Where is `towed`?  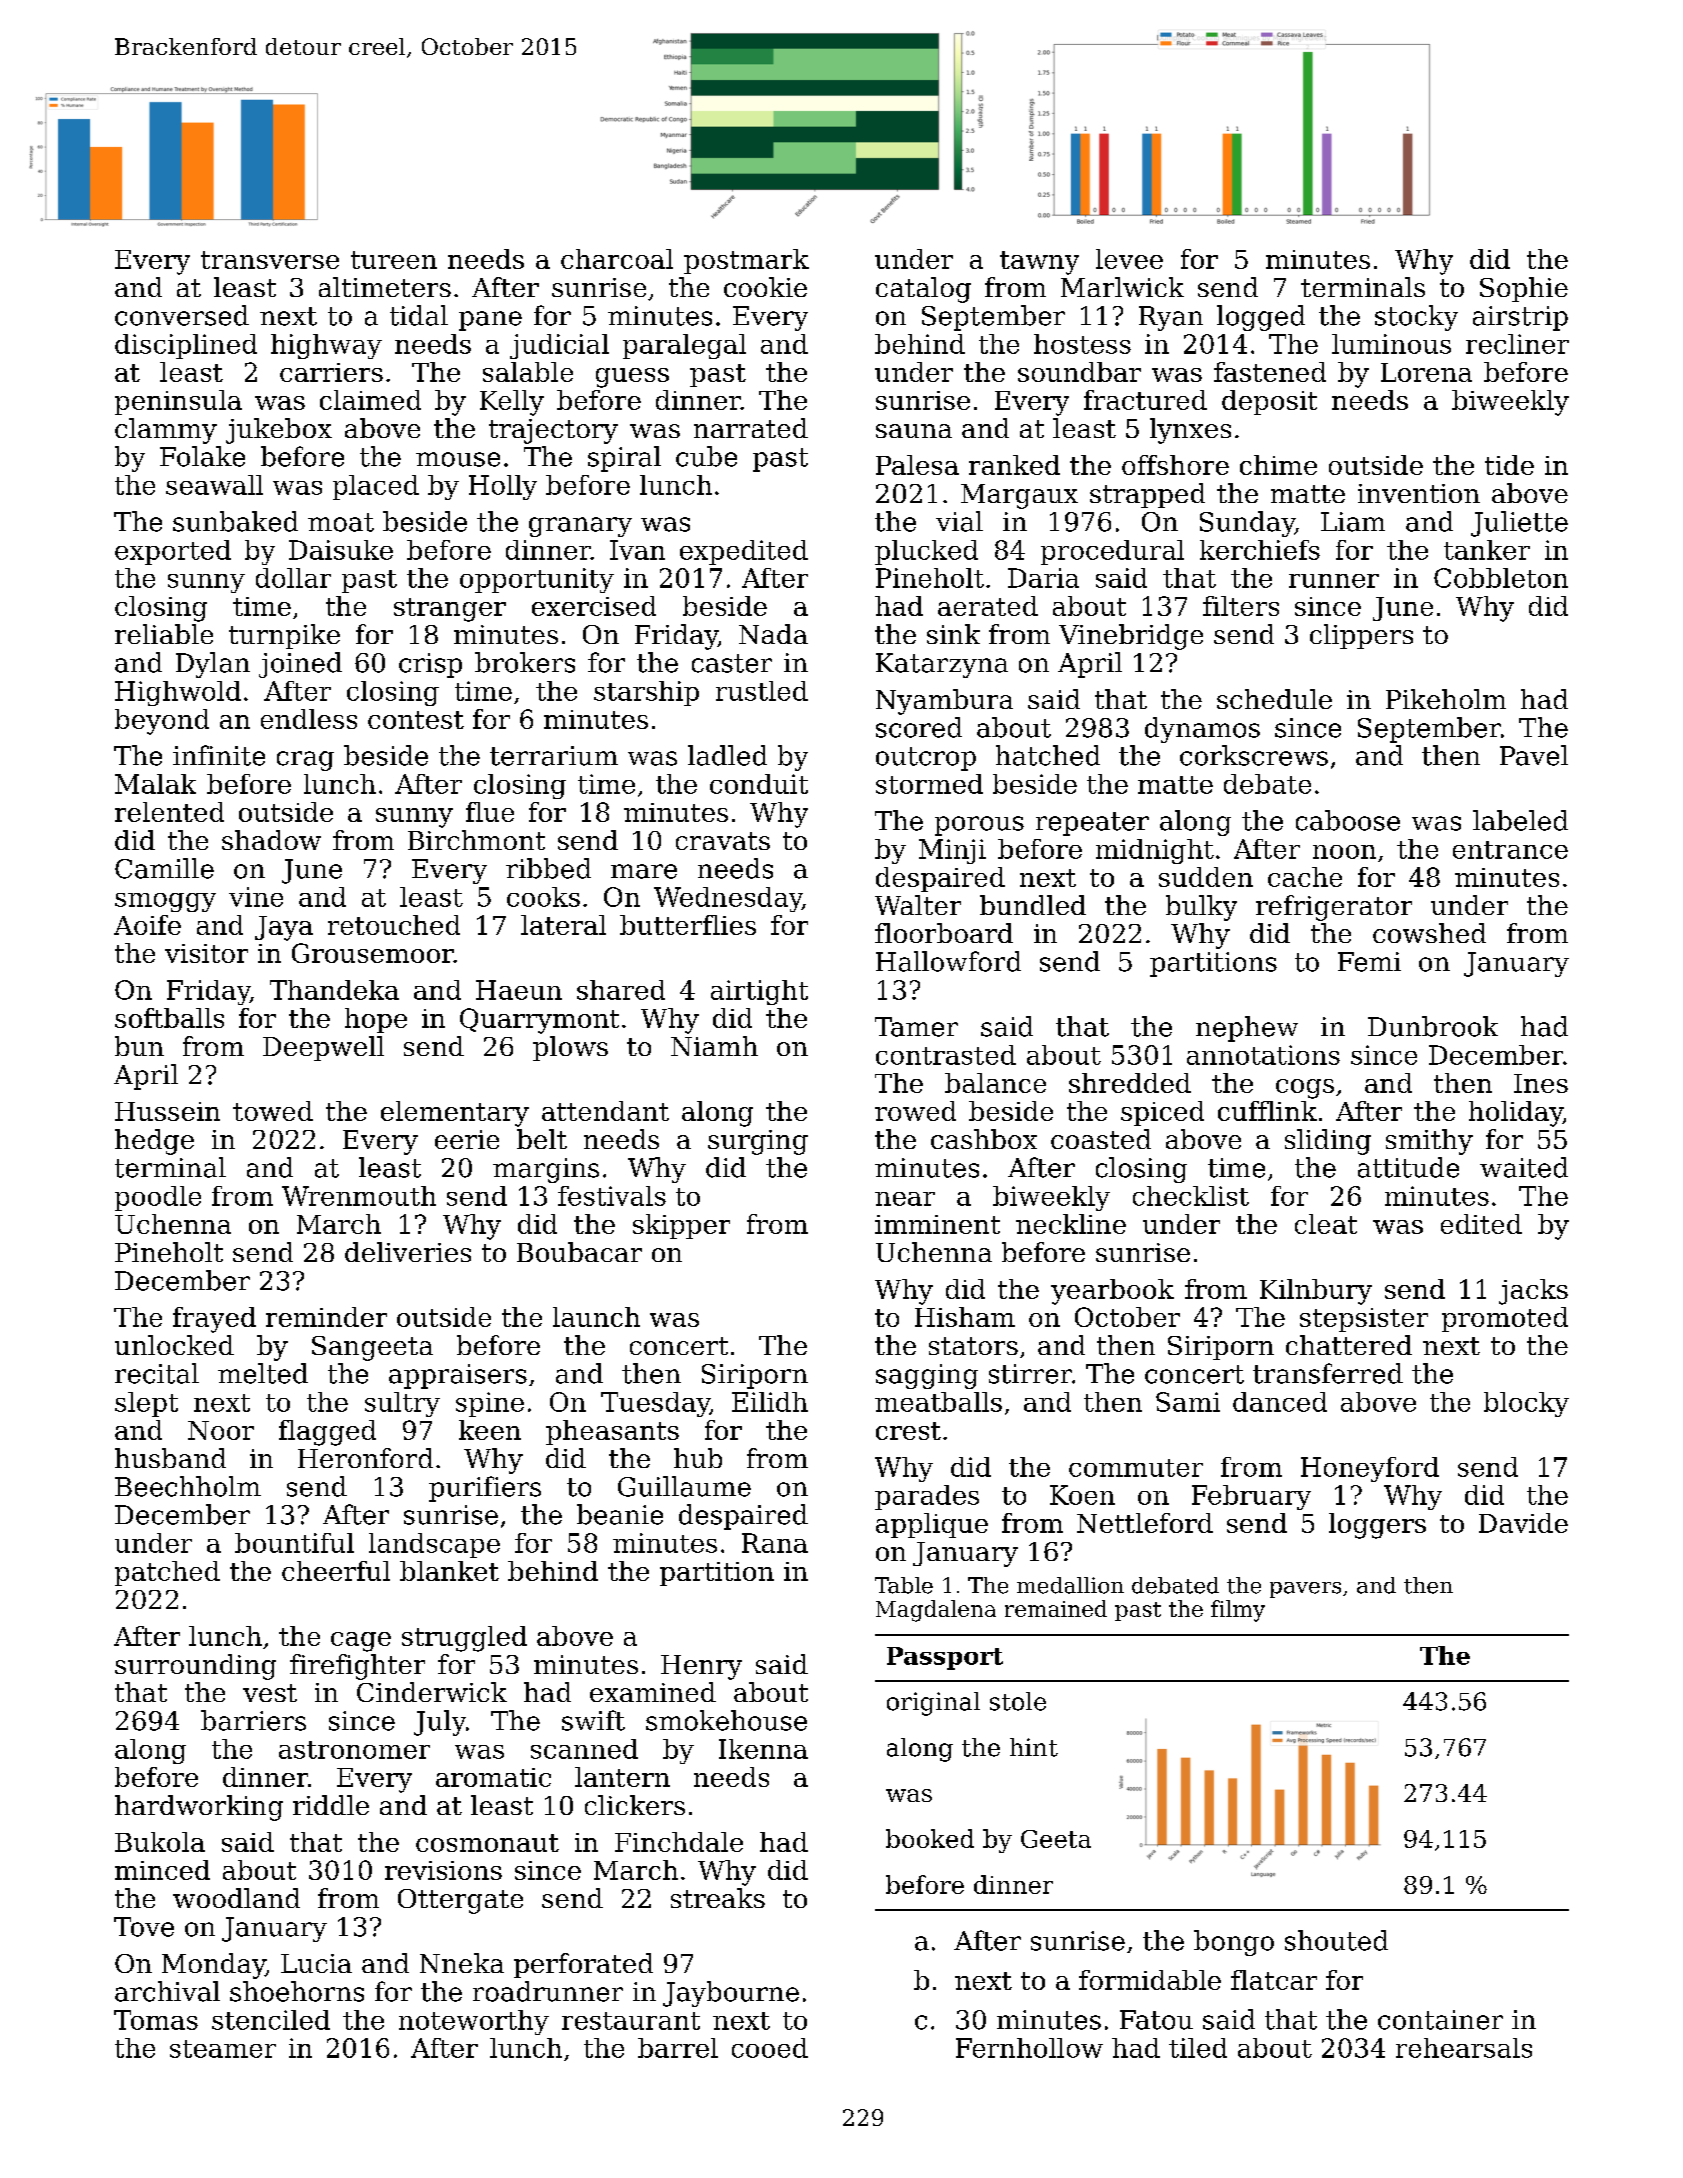
towed is located at coordinates (273, 1111).
